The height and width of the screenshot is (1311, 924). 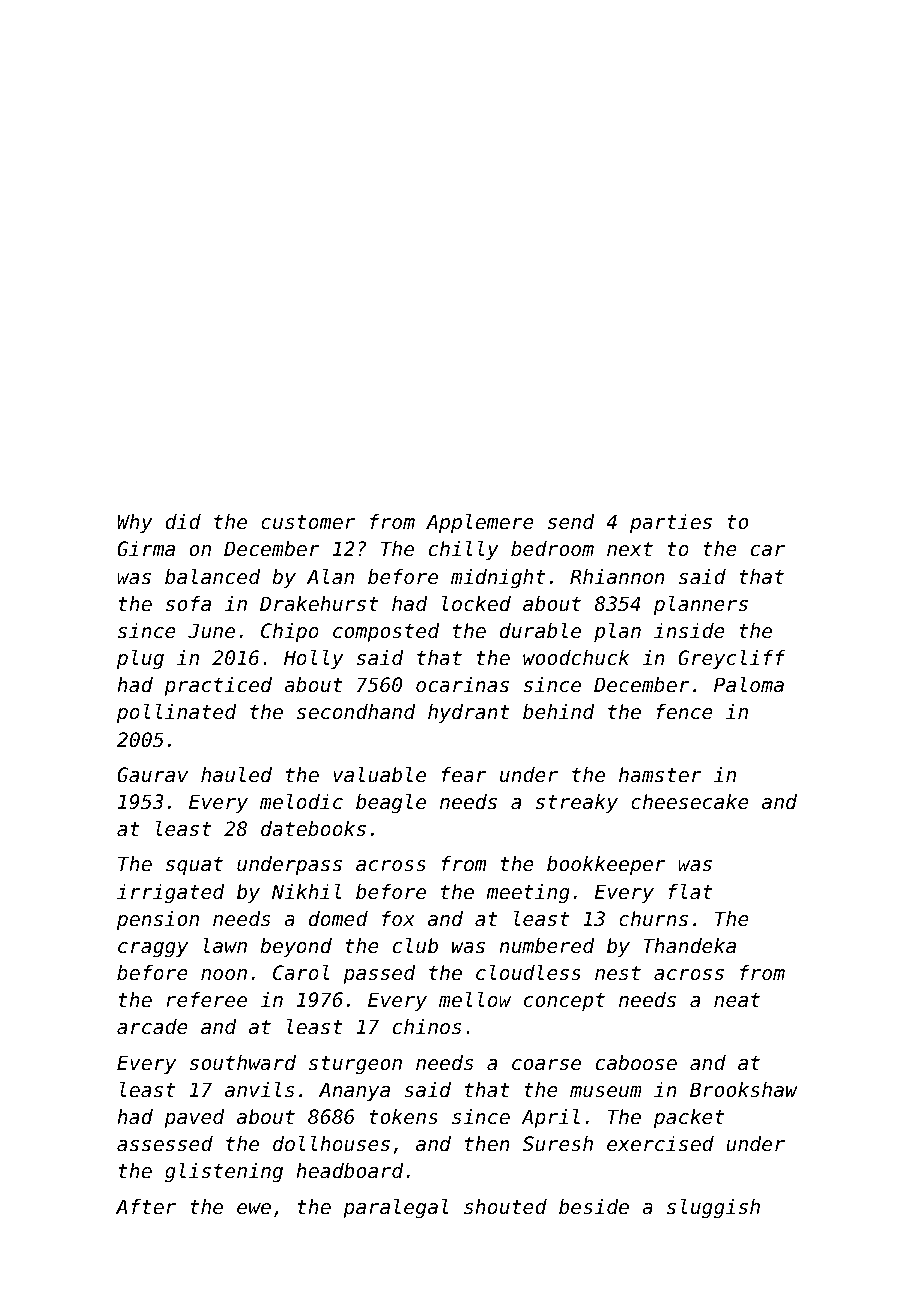 What do you see at coordinates (749, 684) in the screenshot?
I see `Paloma` at bounding box center [749, 684].
